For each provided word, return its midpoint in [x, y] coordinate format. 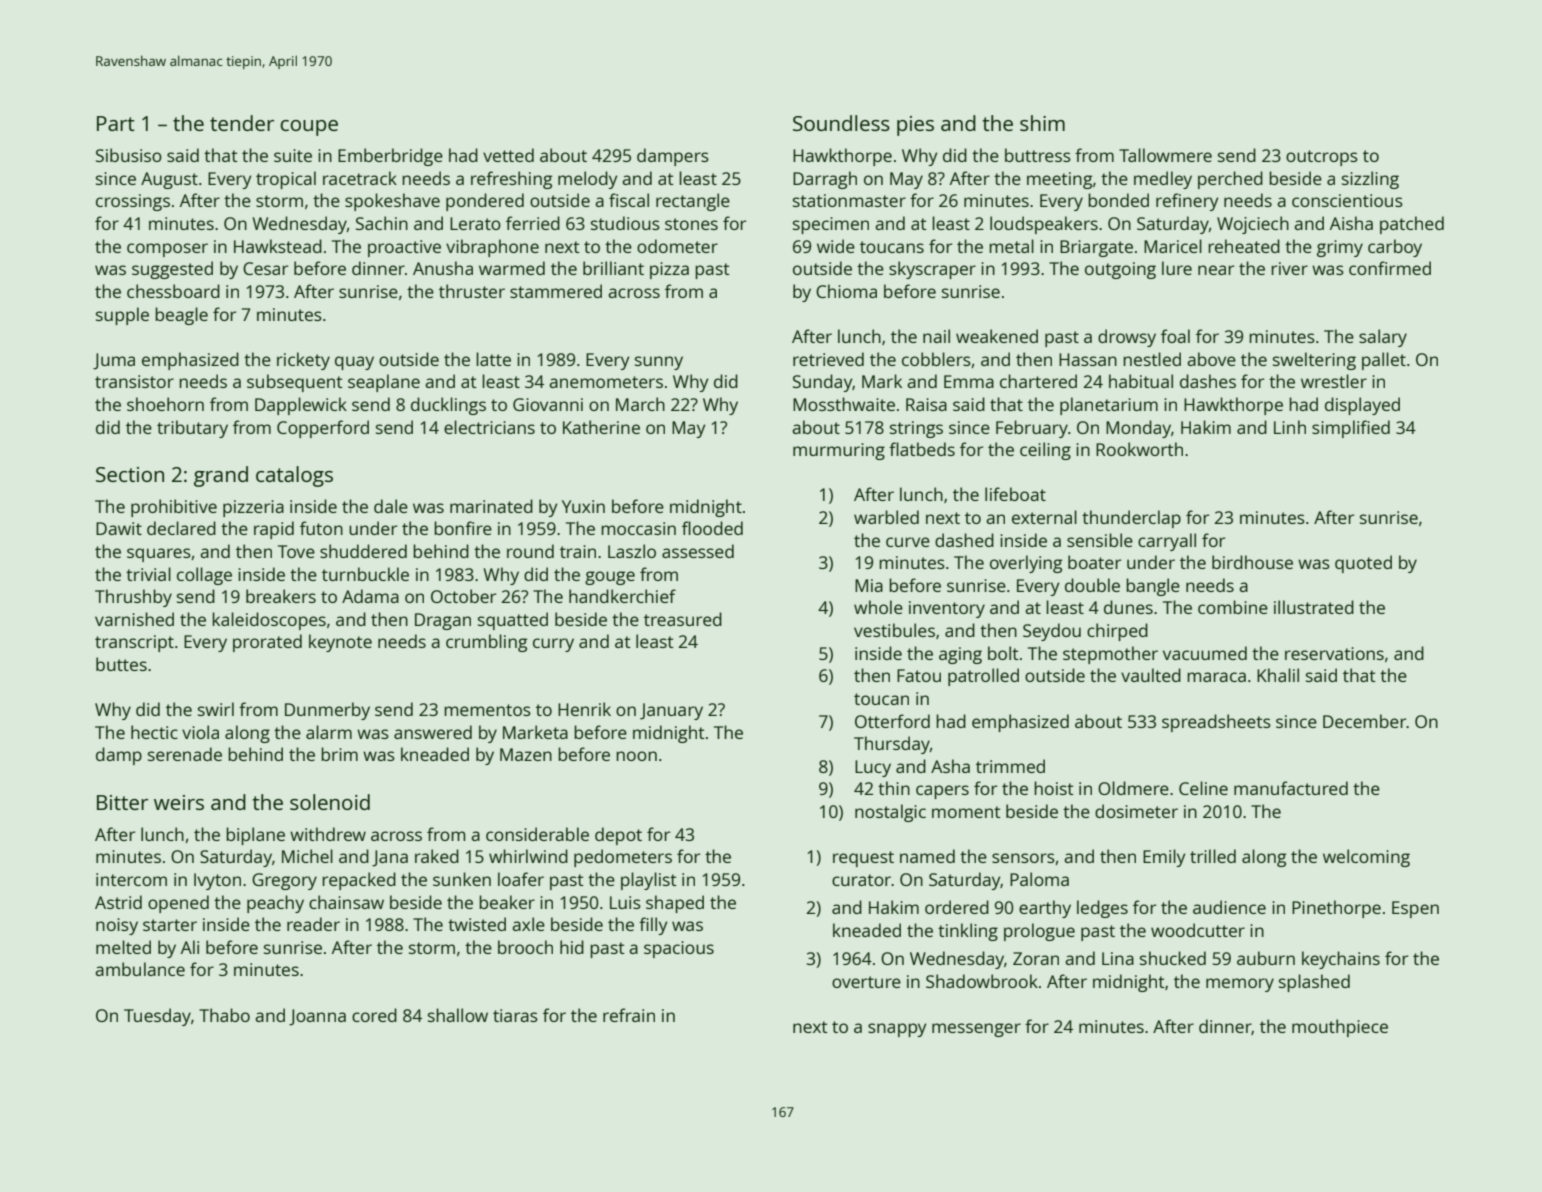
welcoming [1366, 858]
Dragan [443, 621]
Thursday [892, 745]
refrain [629, 1015]
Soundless [841, 123]
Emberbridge [390, 157]
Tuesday [157, 1017]
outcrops [1322, 158]
